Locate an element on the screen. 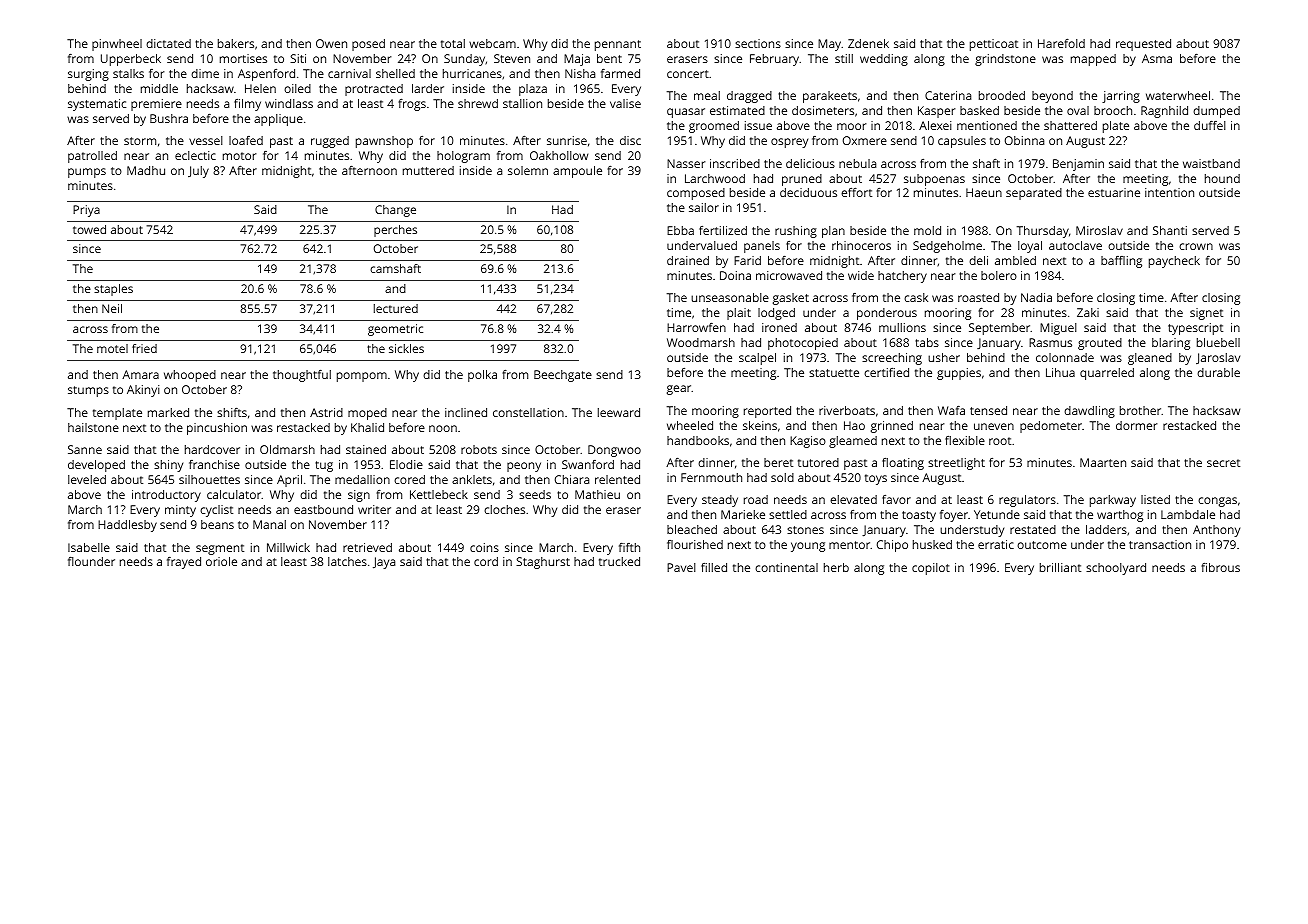 The height and width of the screenshot is (924, 1308). mapped is located at coordinates (1093, 60).
